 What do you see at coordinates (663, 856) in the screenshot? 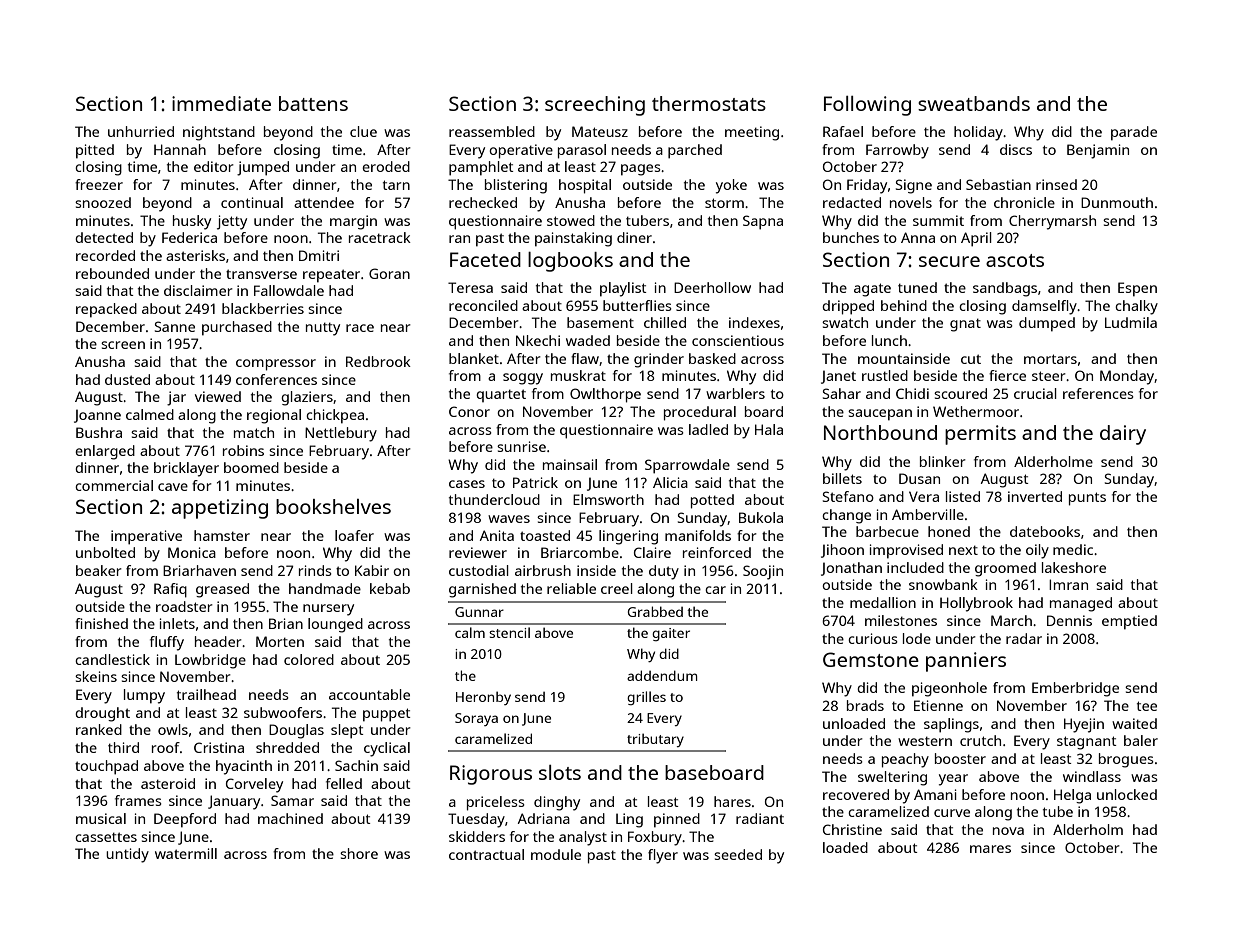
I see `flyer` at bounding box center [663, 856].
